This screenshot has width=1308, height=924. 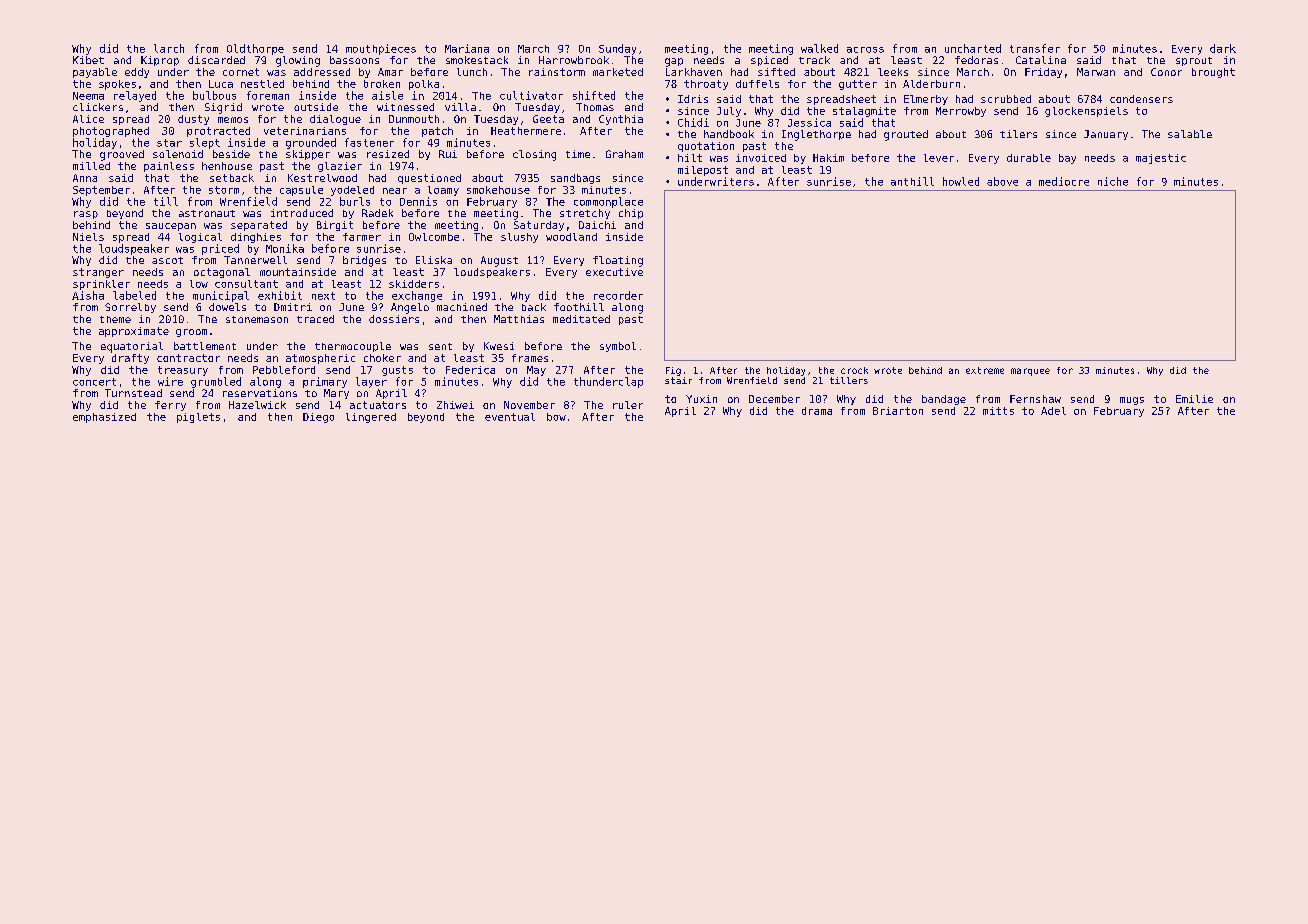 What do you see at coordinates (104, 418) in the screenshot?
I see `emphasized` at bounding box center [104, 418].
